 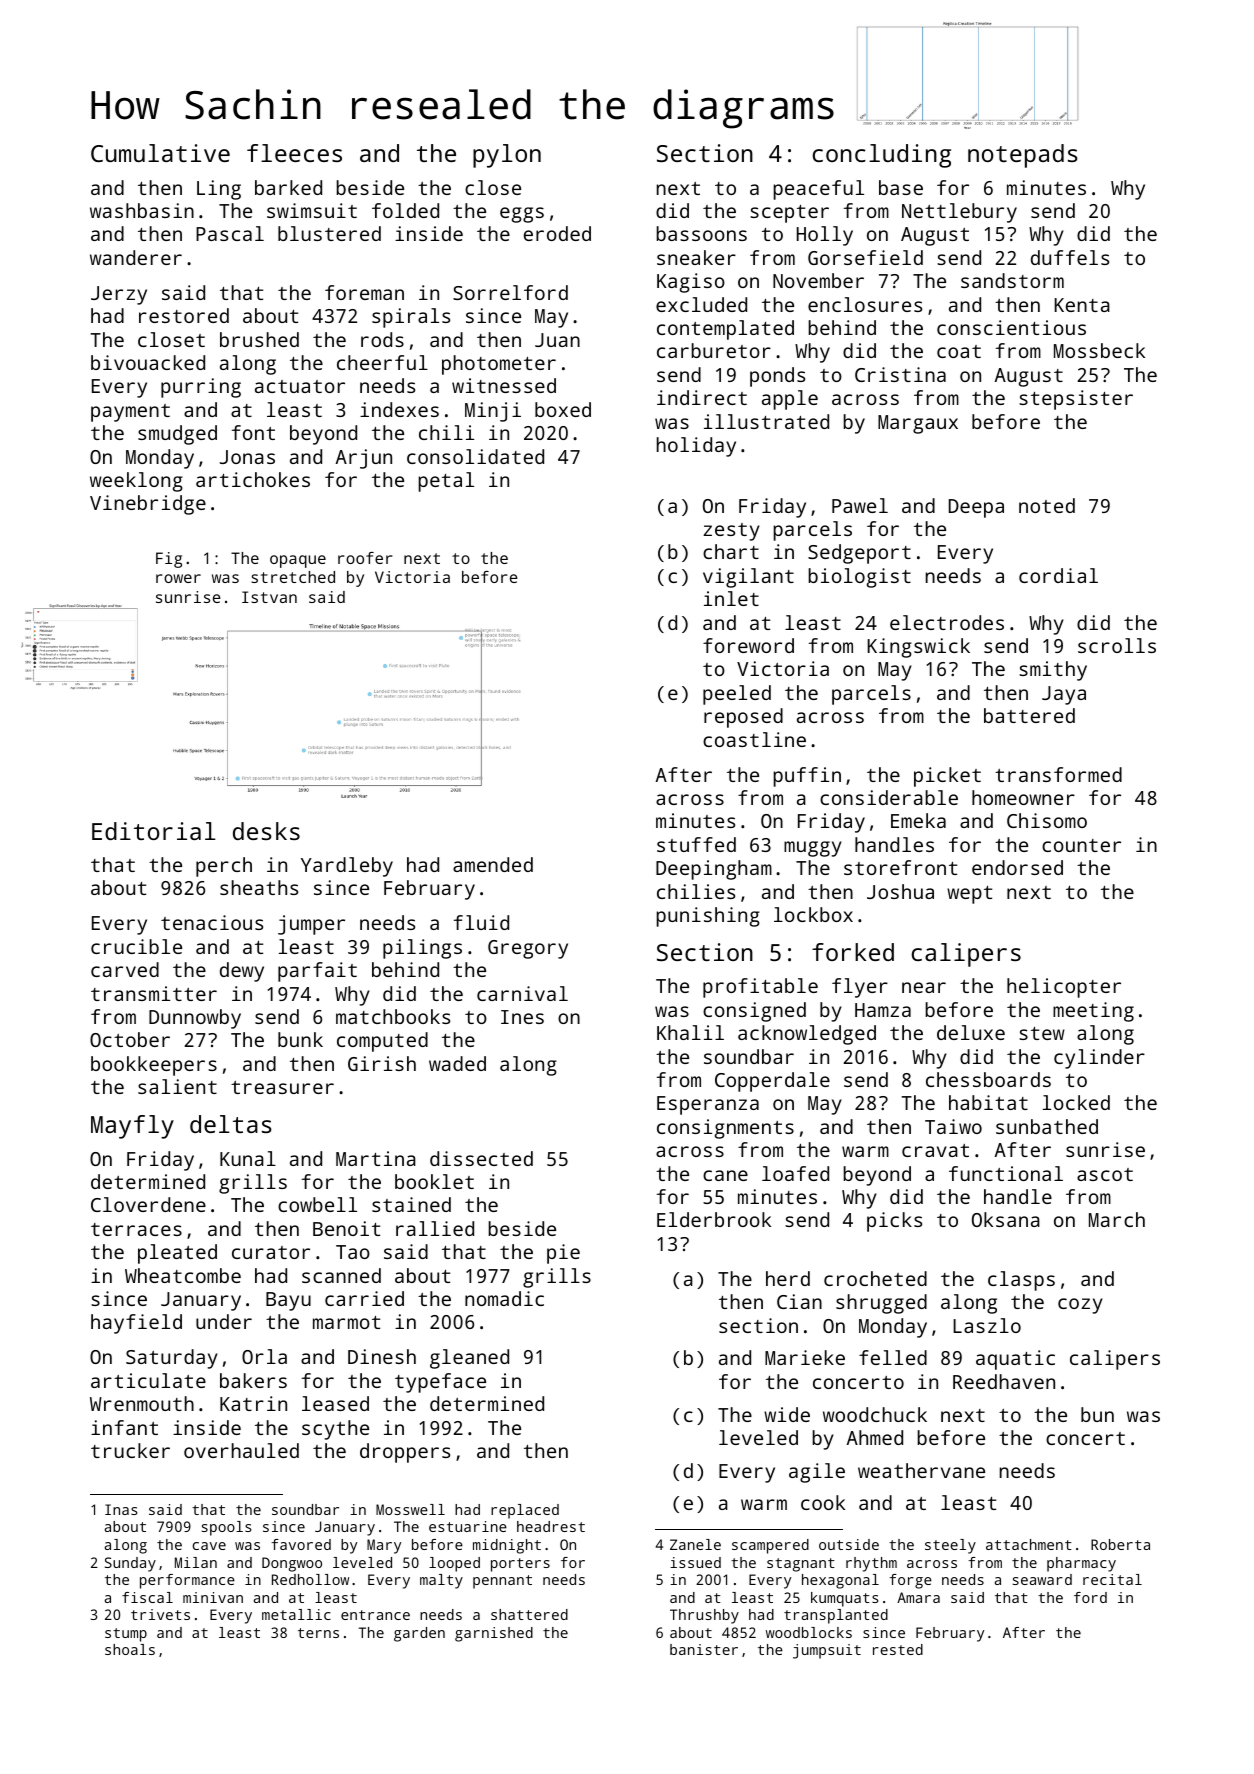 What do you see at coordinates (959, 213) in the page?
I see `Nettlebury` at bounding box center [959, 213].
